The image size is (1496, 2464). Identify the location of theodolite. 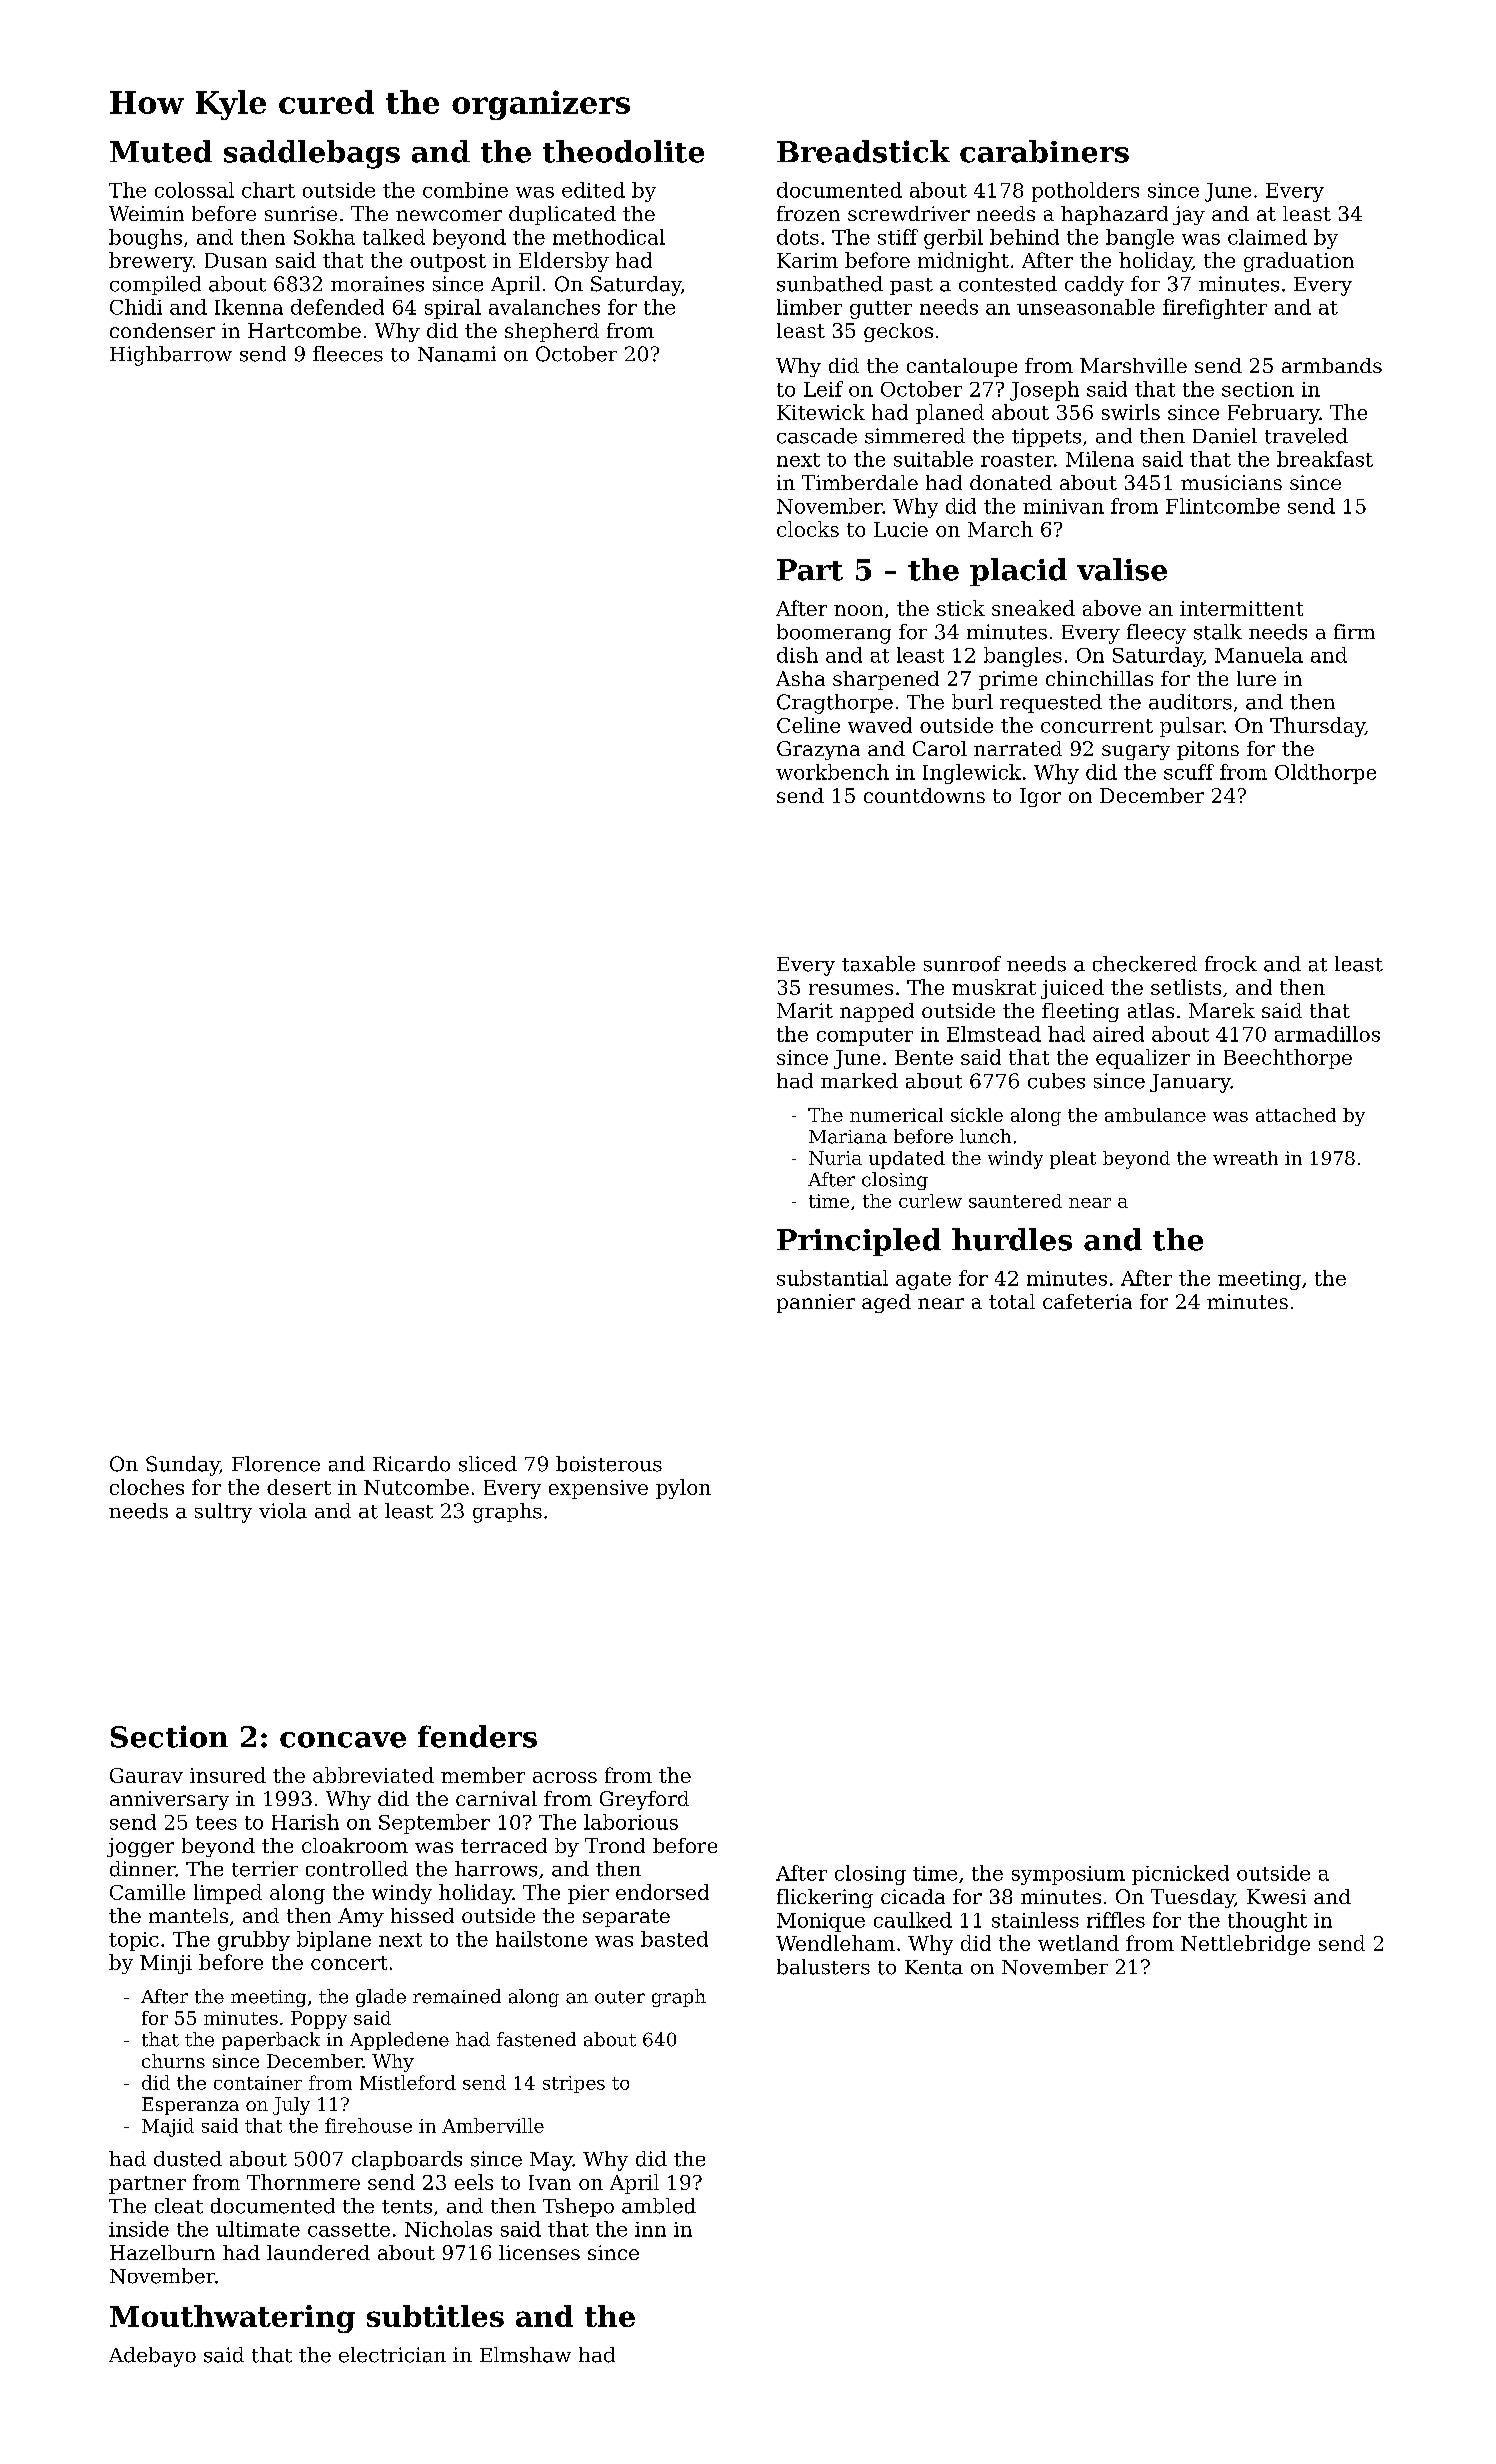
(623, 151).
